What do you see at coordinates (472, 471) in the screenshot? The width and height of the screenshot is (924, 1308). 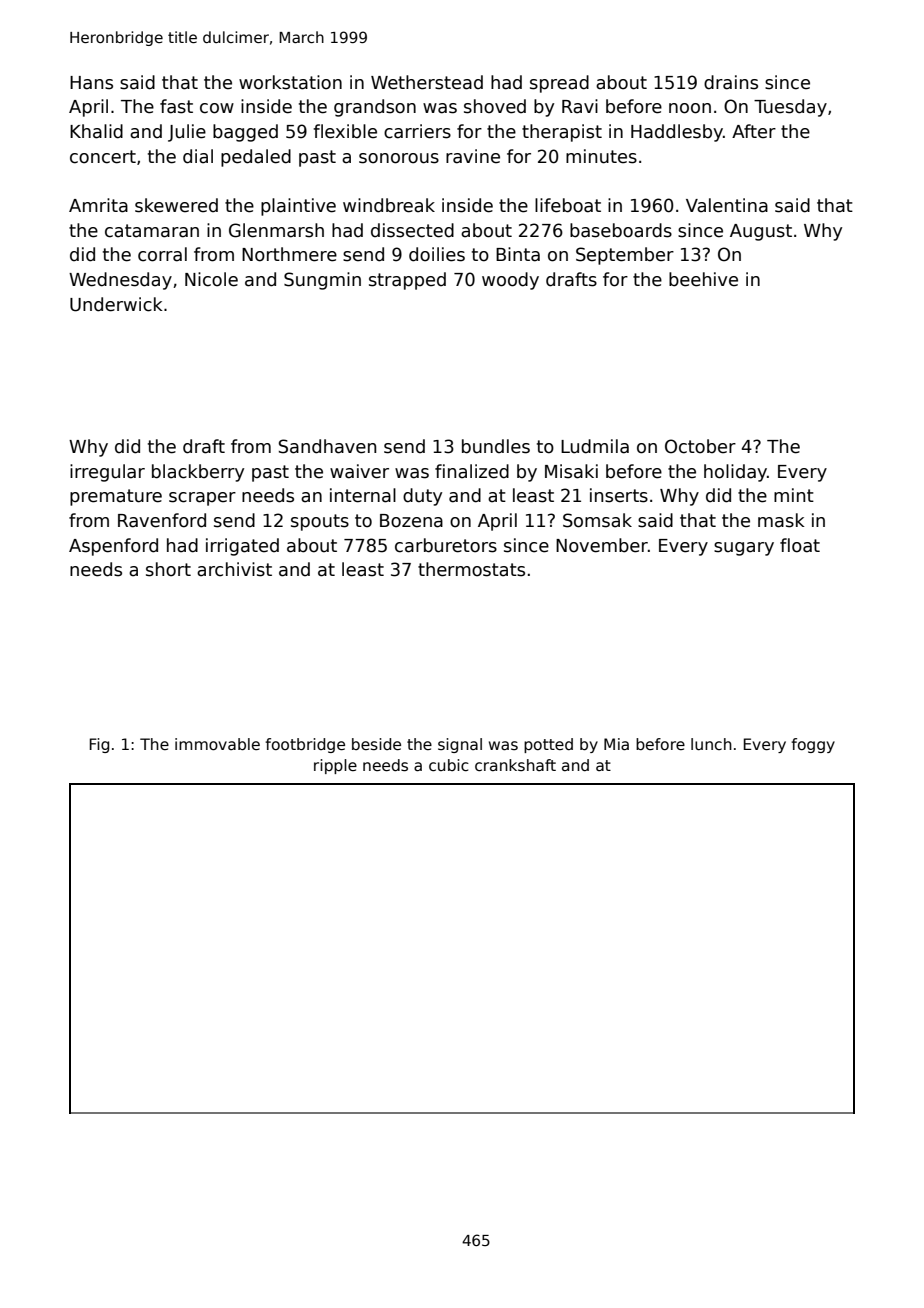 I see `finalized` at bounding box center [472, 471].
